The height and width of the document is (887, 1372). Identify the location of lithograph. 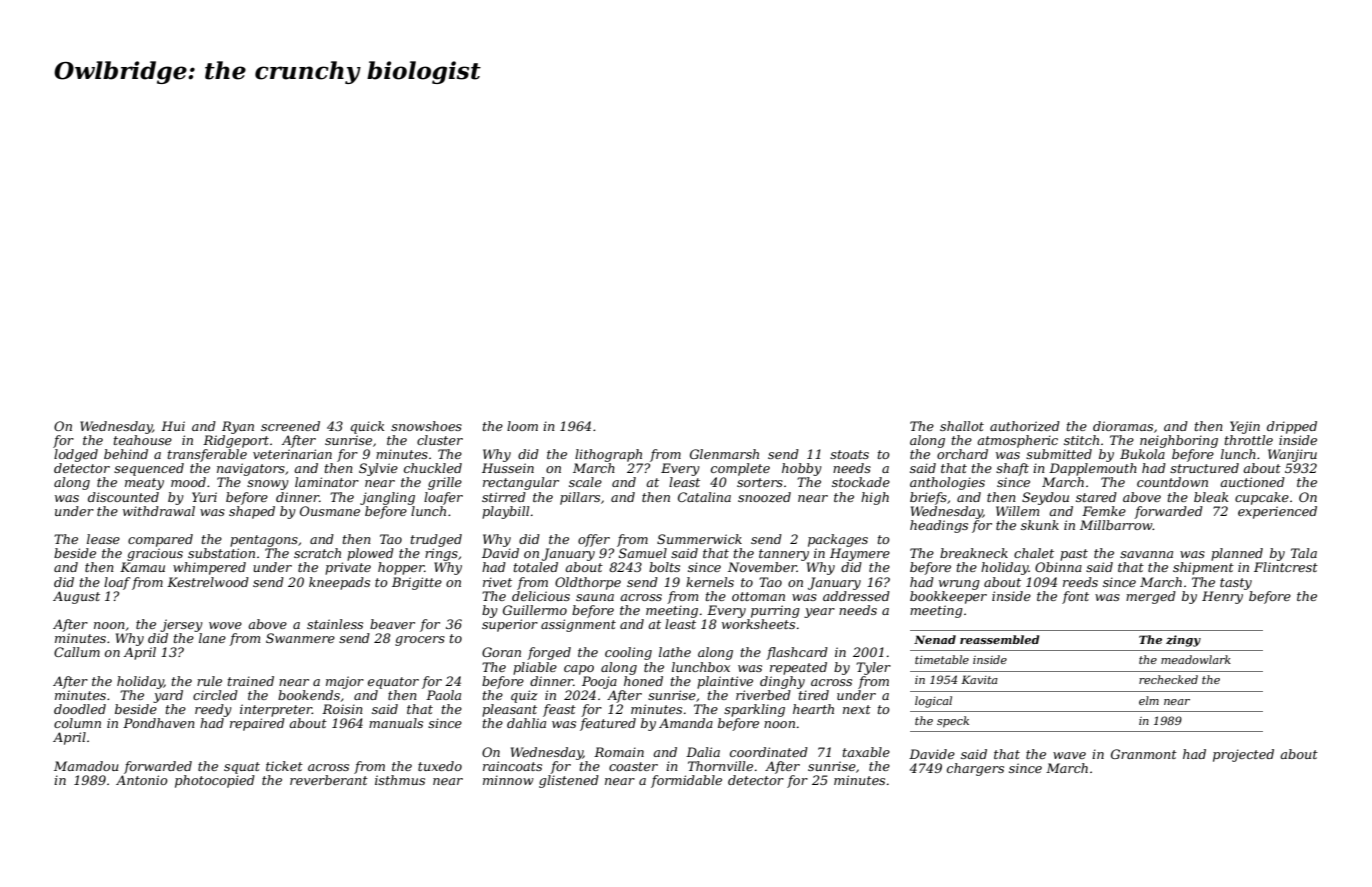
(608, 455).
